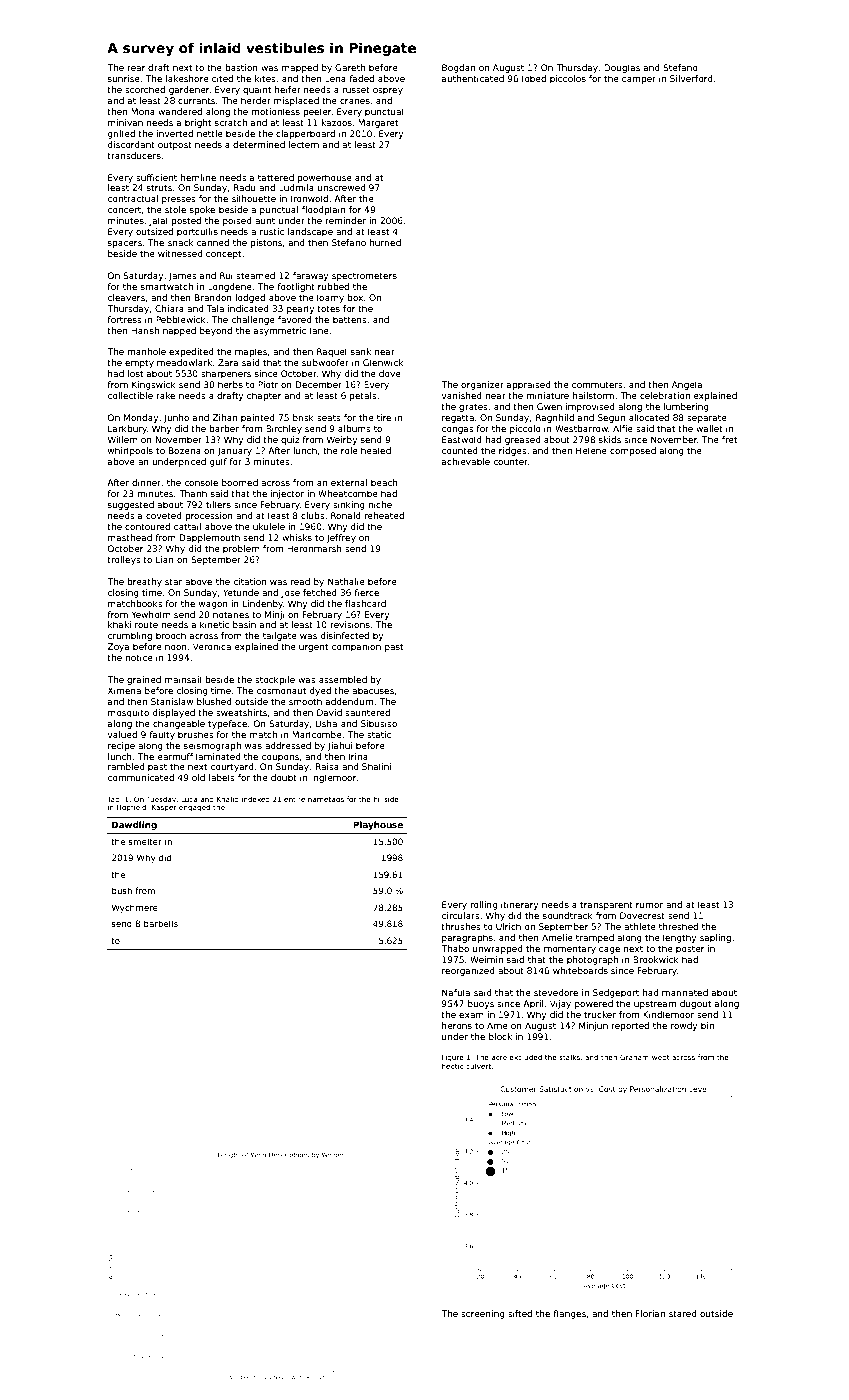 The image size is (849, 1400). What do you see at coordinates (568, 915) in the page?
I see `soundtrack` at bounding box center [568, 915].
